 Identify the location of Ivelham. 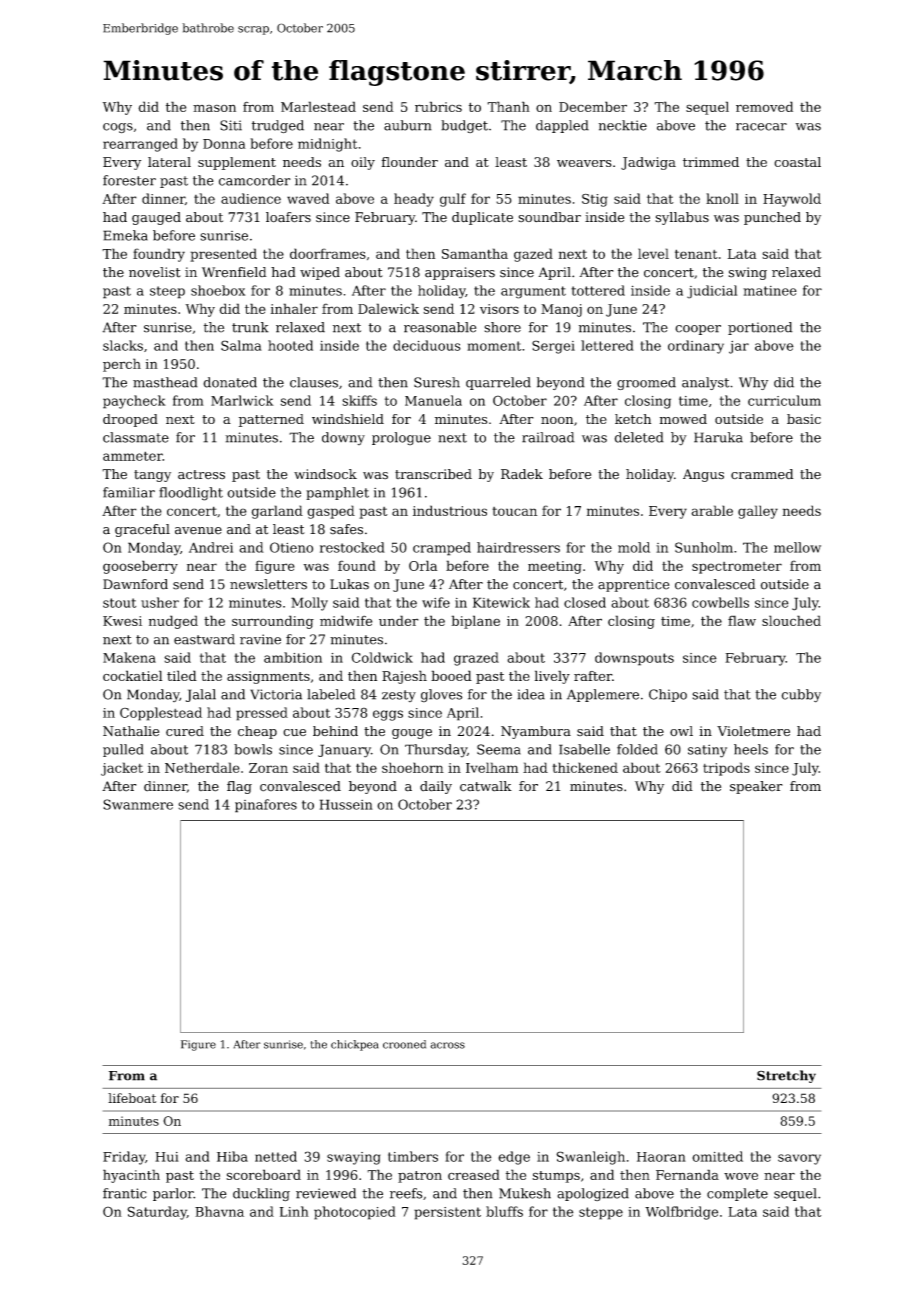
(492, 767).
